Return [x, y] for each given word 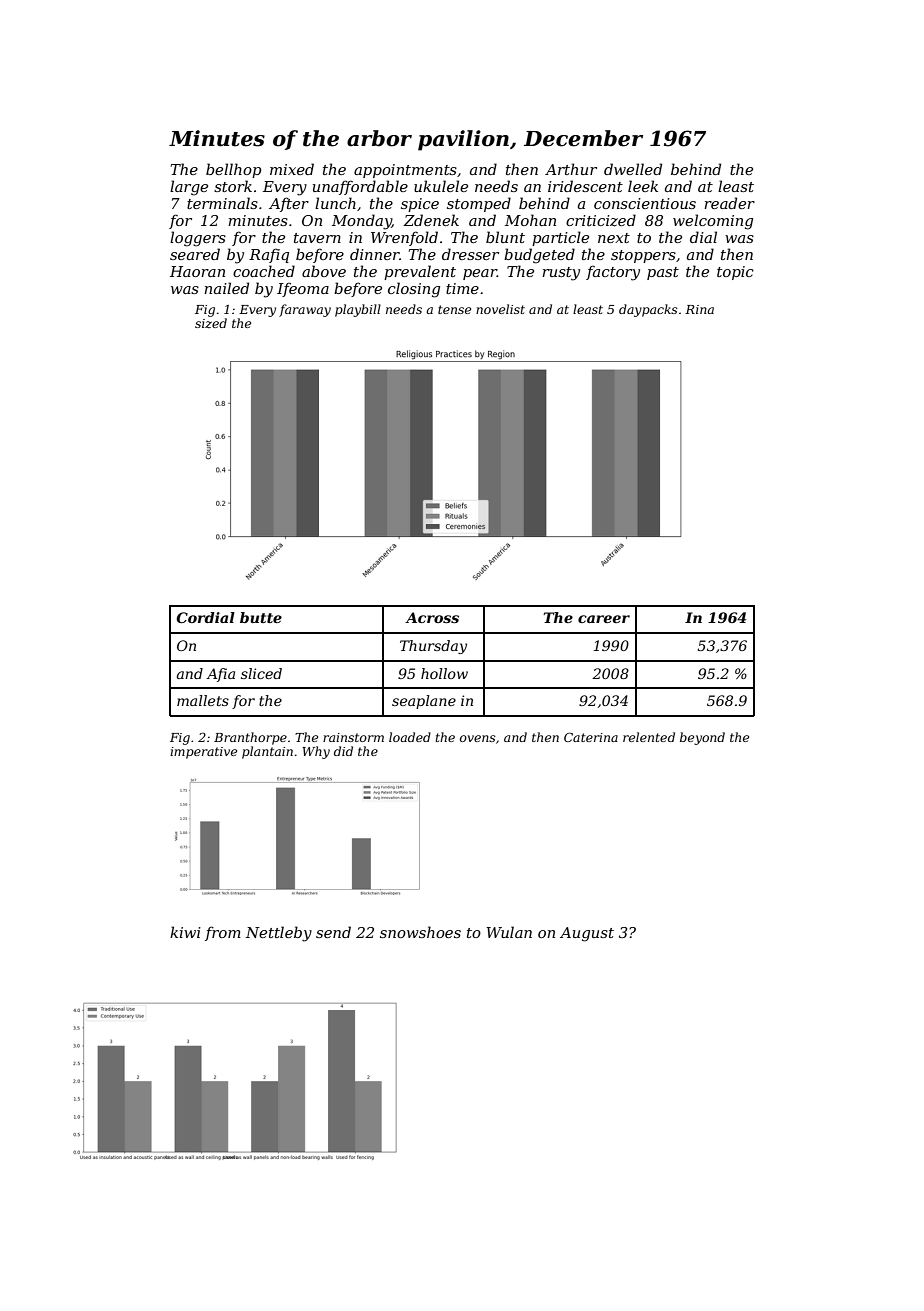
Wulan [509, 932]
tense [454, 309]
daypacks [648, 310]
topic [735, 273]
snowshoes [420, 932]
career [604, 619]
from [223, 933]
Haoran [197, 271]
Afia [220, 675]
